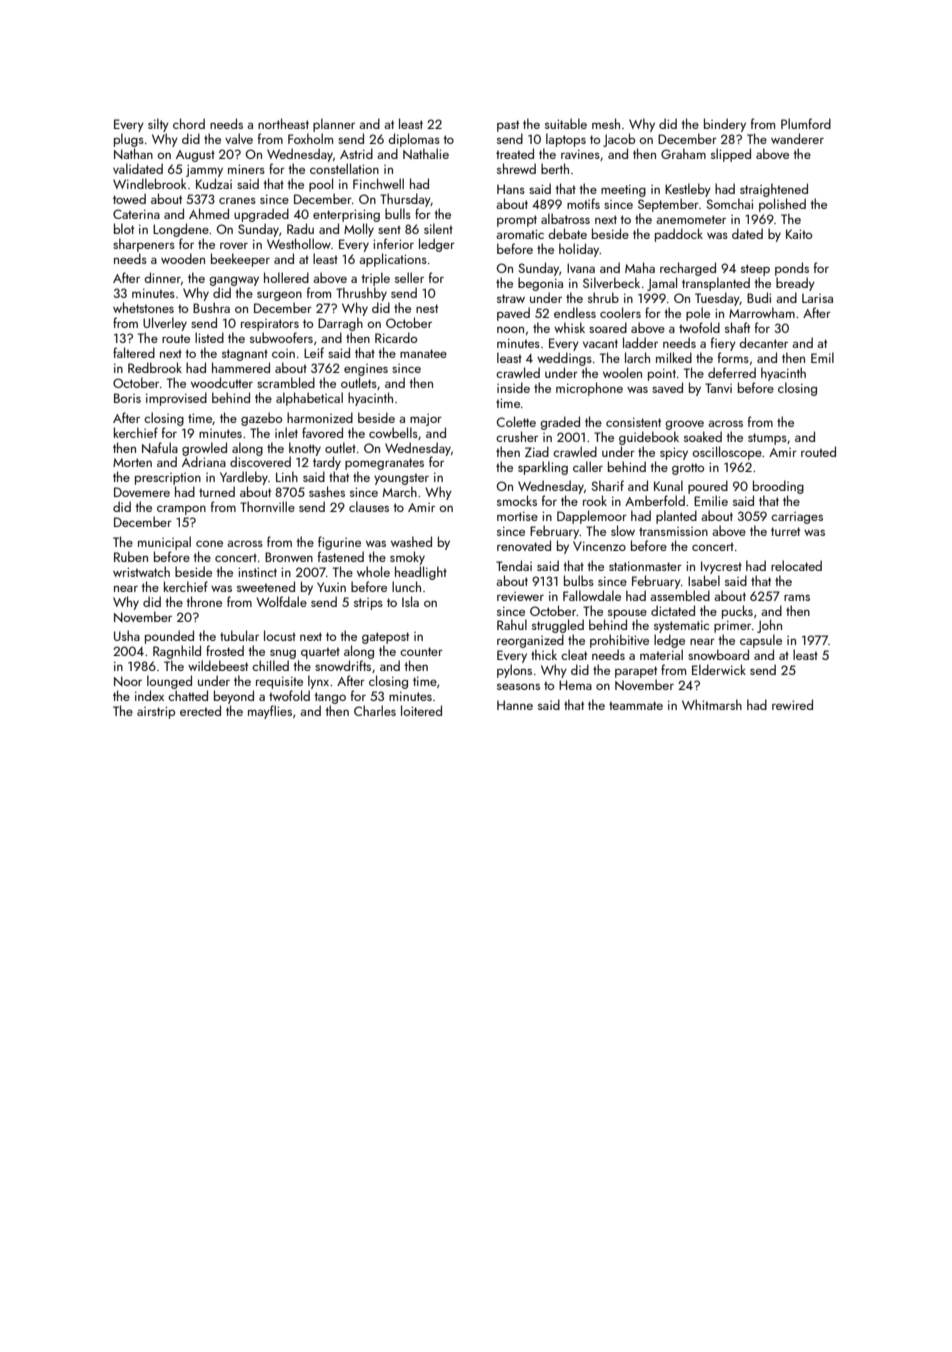  Describe the element at coordinates (718, 388) in the image. I see `Tanvi` at that location.
